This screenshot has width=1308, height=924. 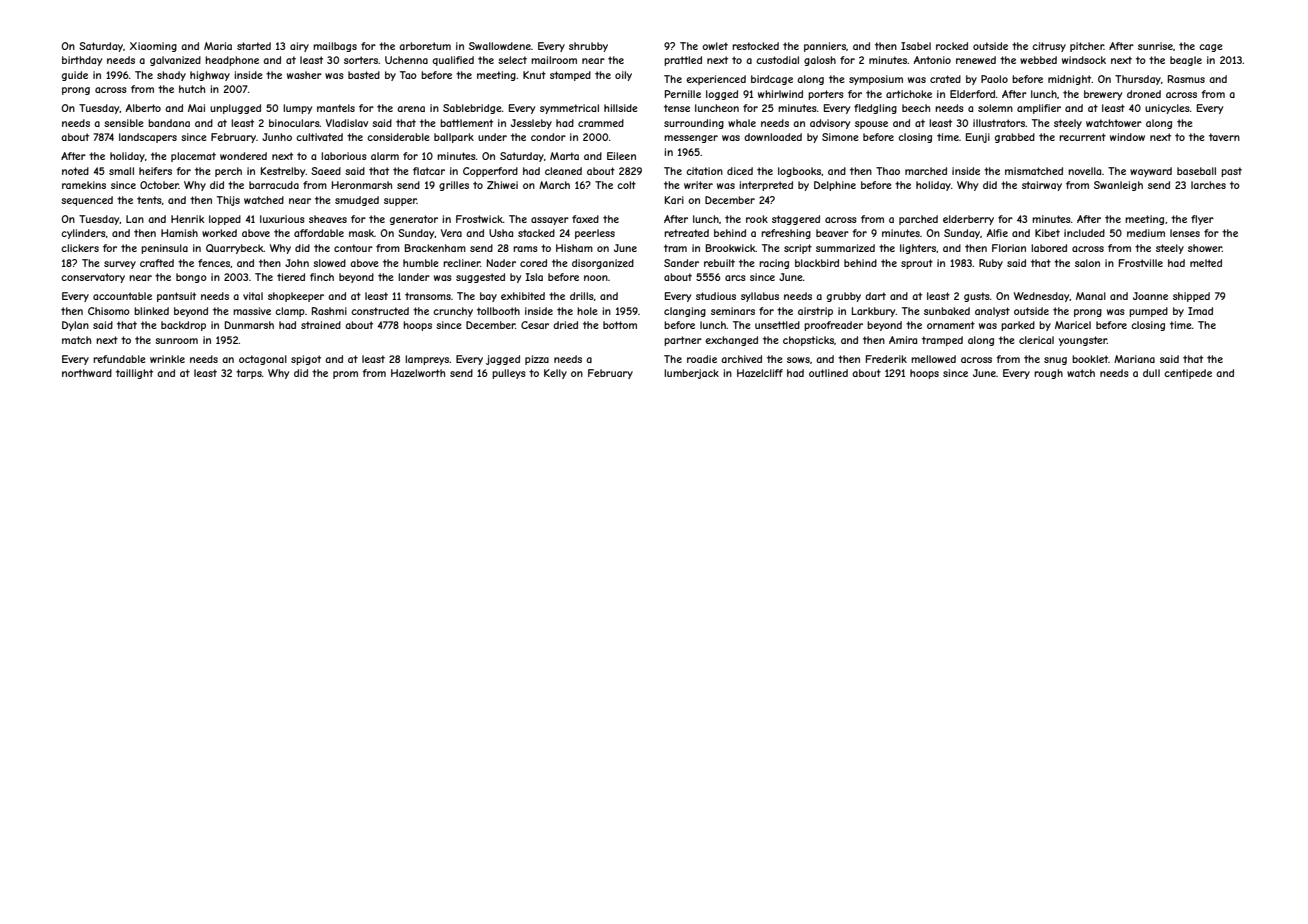 What do you see at coordinates (153, 47) in the screenshot?
I see `Xiaoming` at bounding box center [153, 47].
